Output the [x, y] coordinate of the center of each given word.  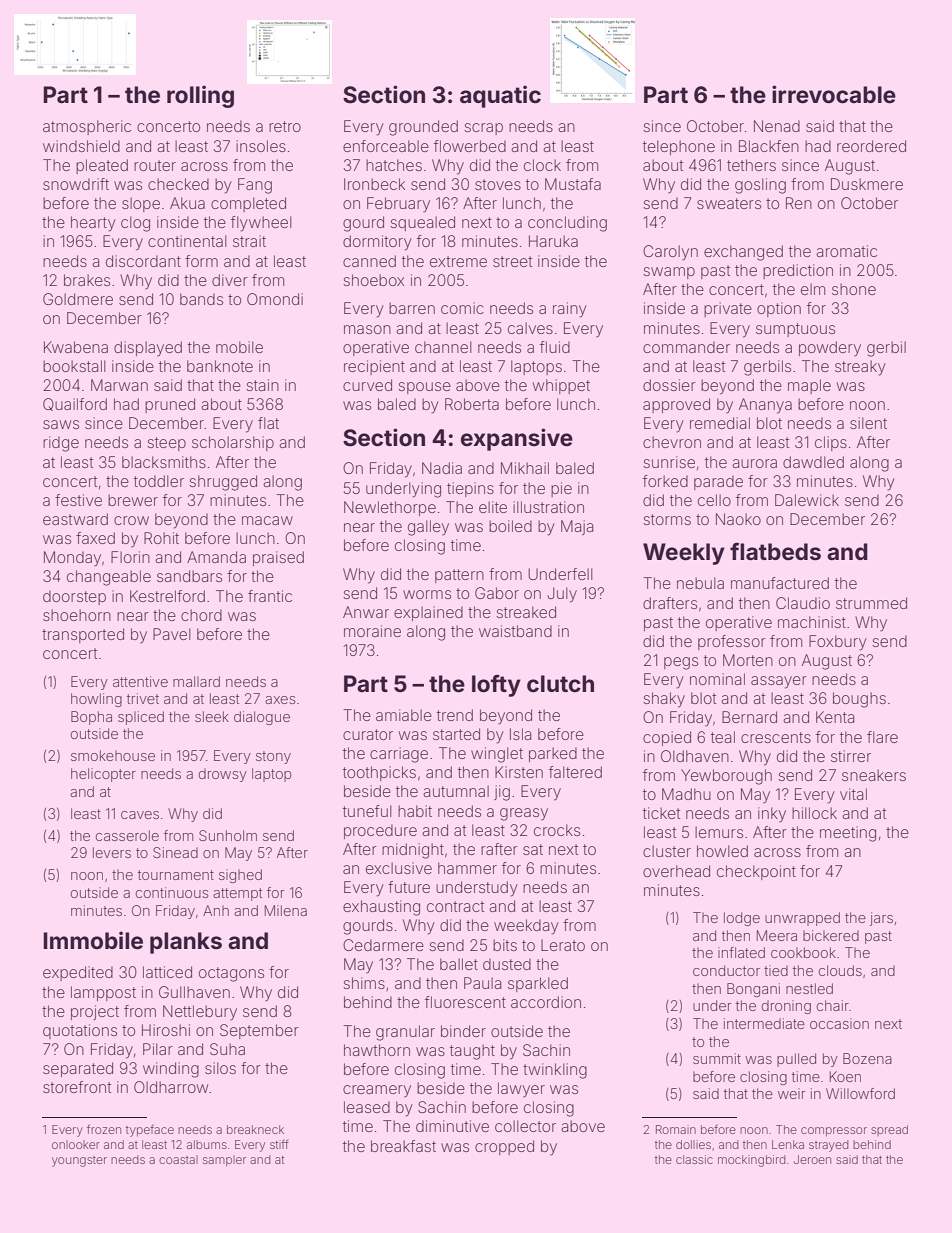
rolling [200, 96]
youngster [79, 1161]
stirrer [851, 756]
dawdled [813, 462]
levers [112, 852]
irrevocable [834, 94]
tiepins [470, 489]
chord [201, 615]
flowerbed [470, 146]
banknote [220, 366]
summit [717, 1058]
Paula [482, 983]
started [456, 734]
